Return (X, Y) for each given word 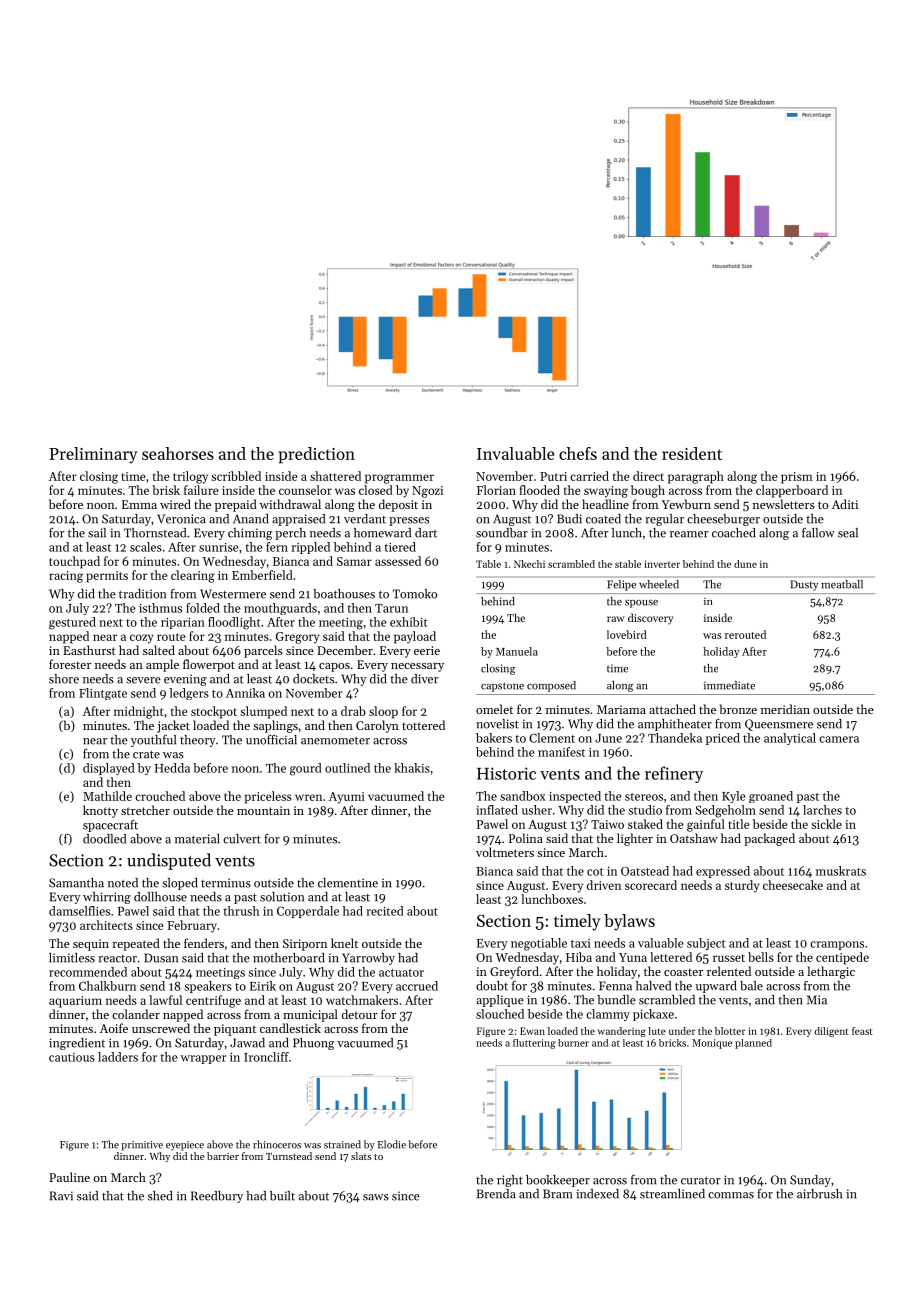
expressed (723, 872)
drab (353, 711)
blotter (730, 1031)
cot (595, 872)
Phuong (313, 1044)
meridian (785, 709)
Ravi (61, 1196)
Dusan (161, 958)
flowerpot (209, 665)
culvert (242, 839)
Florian (496, 490)
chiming (250, 534)
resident (692, 453)
